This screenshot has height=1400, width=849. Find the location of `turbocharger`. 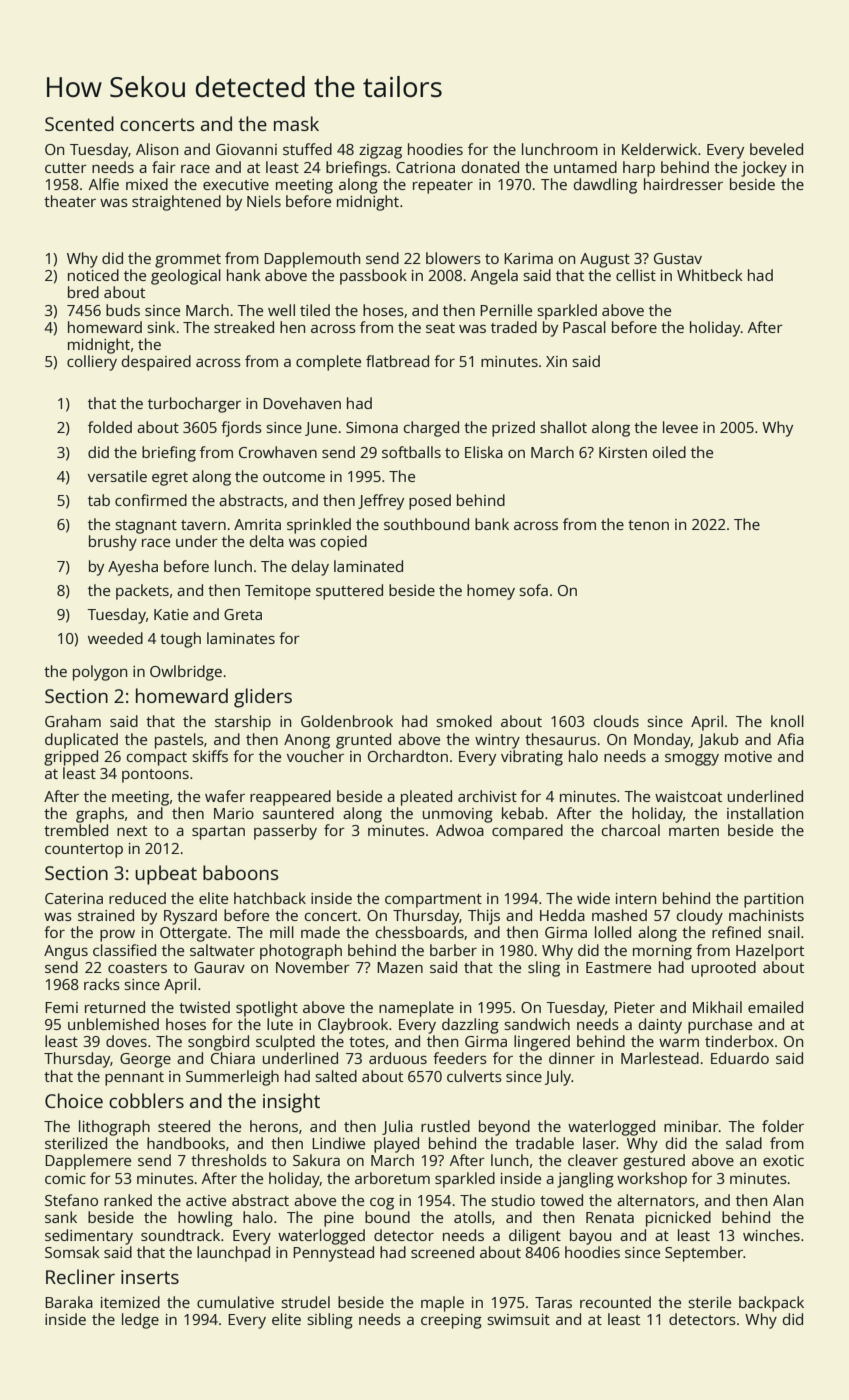

turbocharger is located at coordinates (194, 405).
